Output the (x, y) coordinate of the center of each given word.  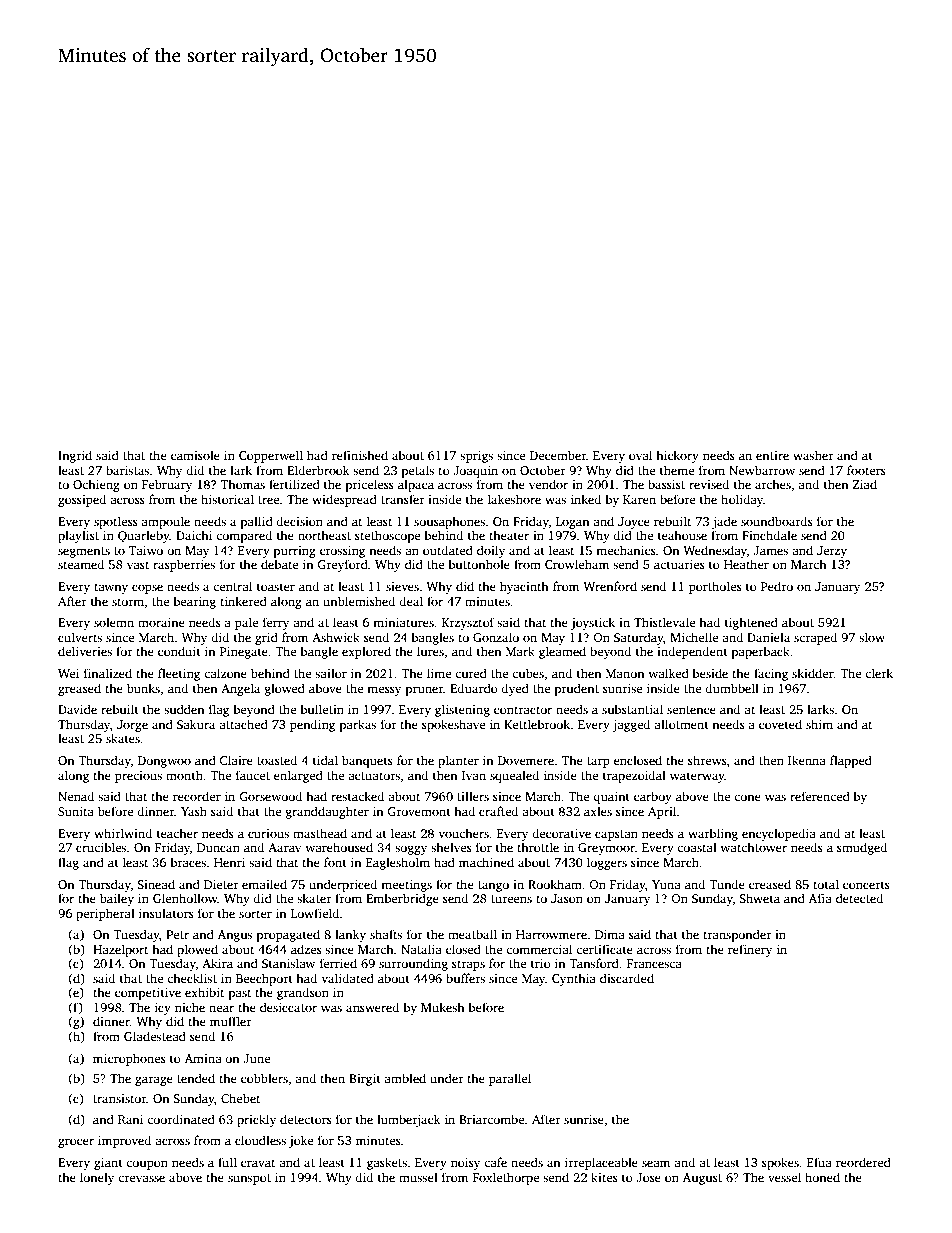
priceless (369, 485)
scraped (815, 638)
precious (138, 777)
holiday (742, 500)
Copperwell (271, 456)
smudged (862, 848)
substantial (632, 709)
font (335, 862)
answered (372, 1007)
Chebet (240, 1098)
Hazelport (120, 950)
